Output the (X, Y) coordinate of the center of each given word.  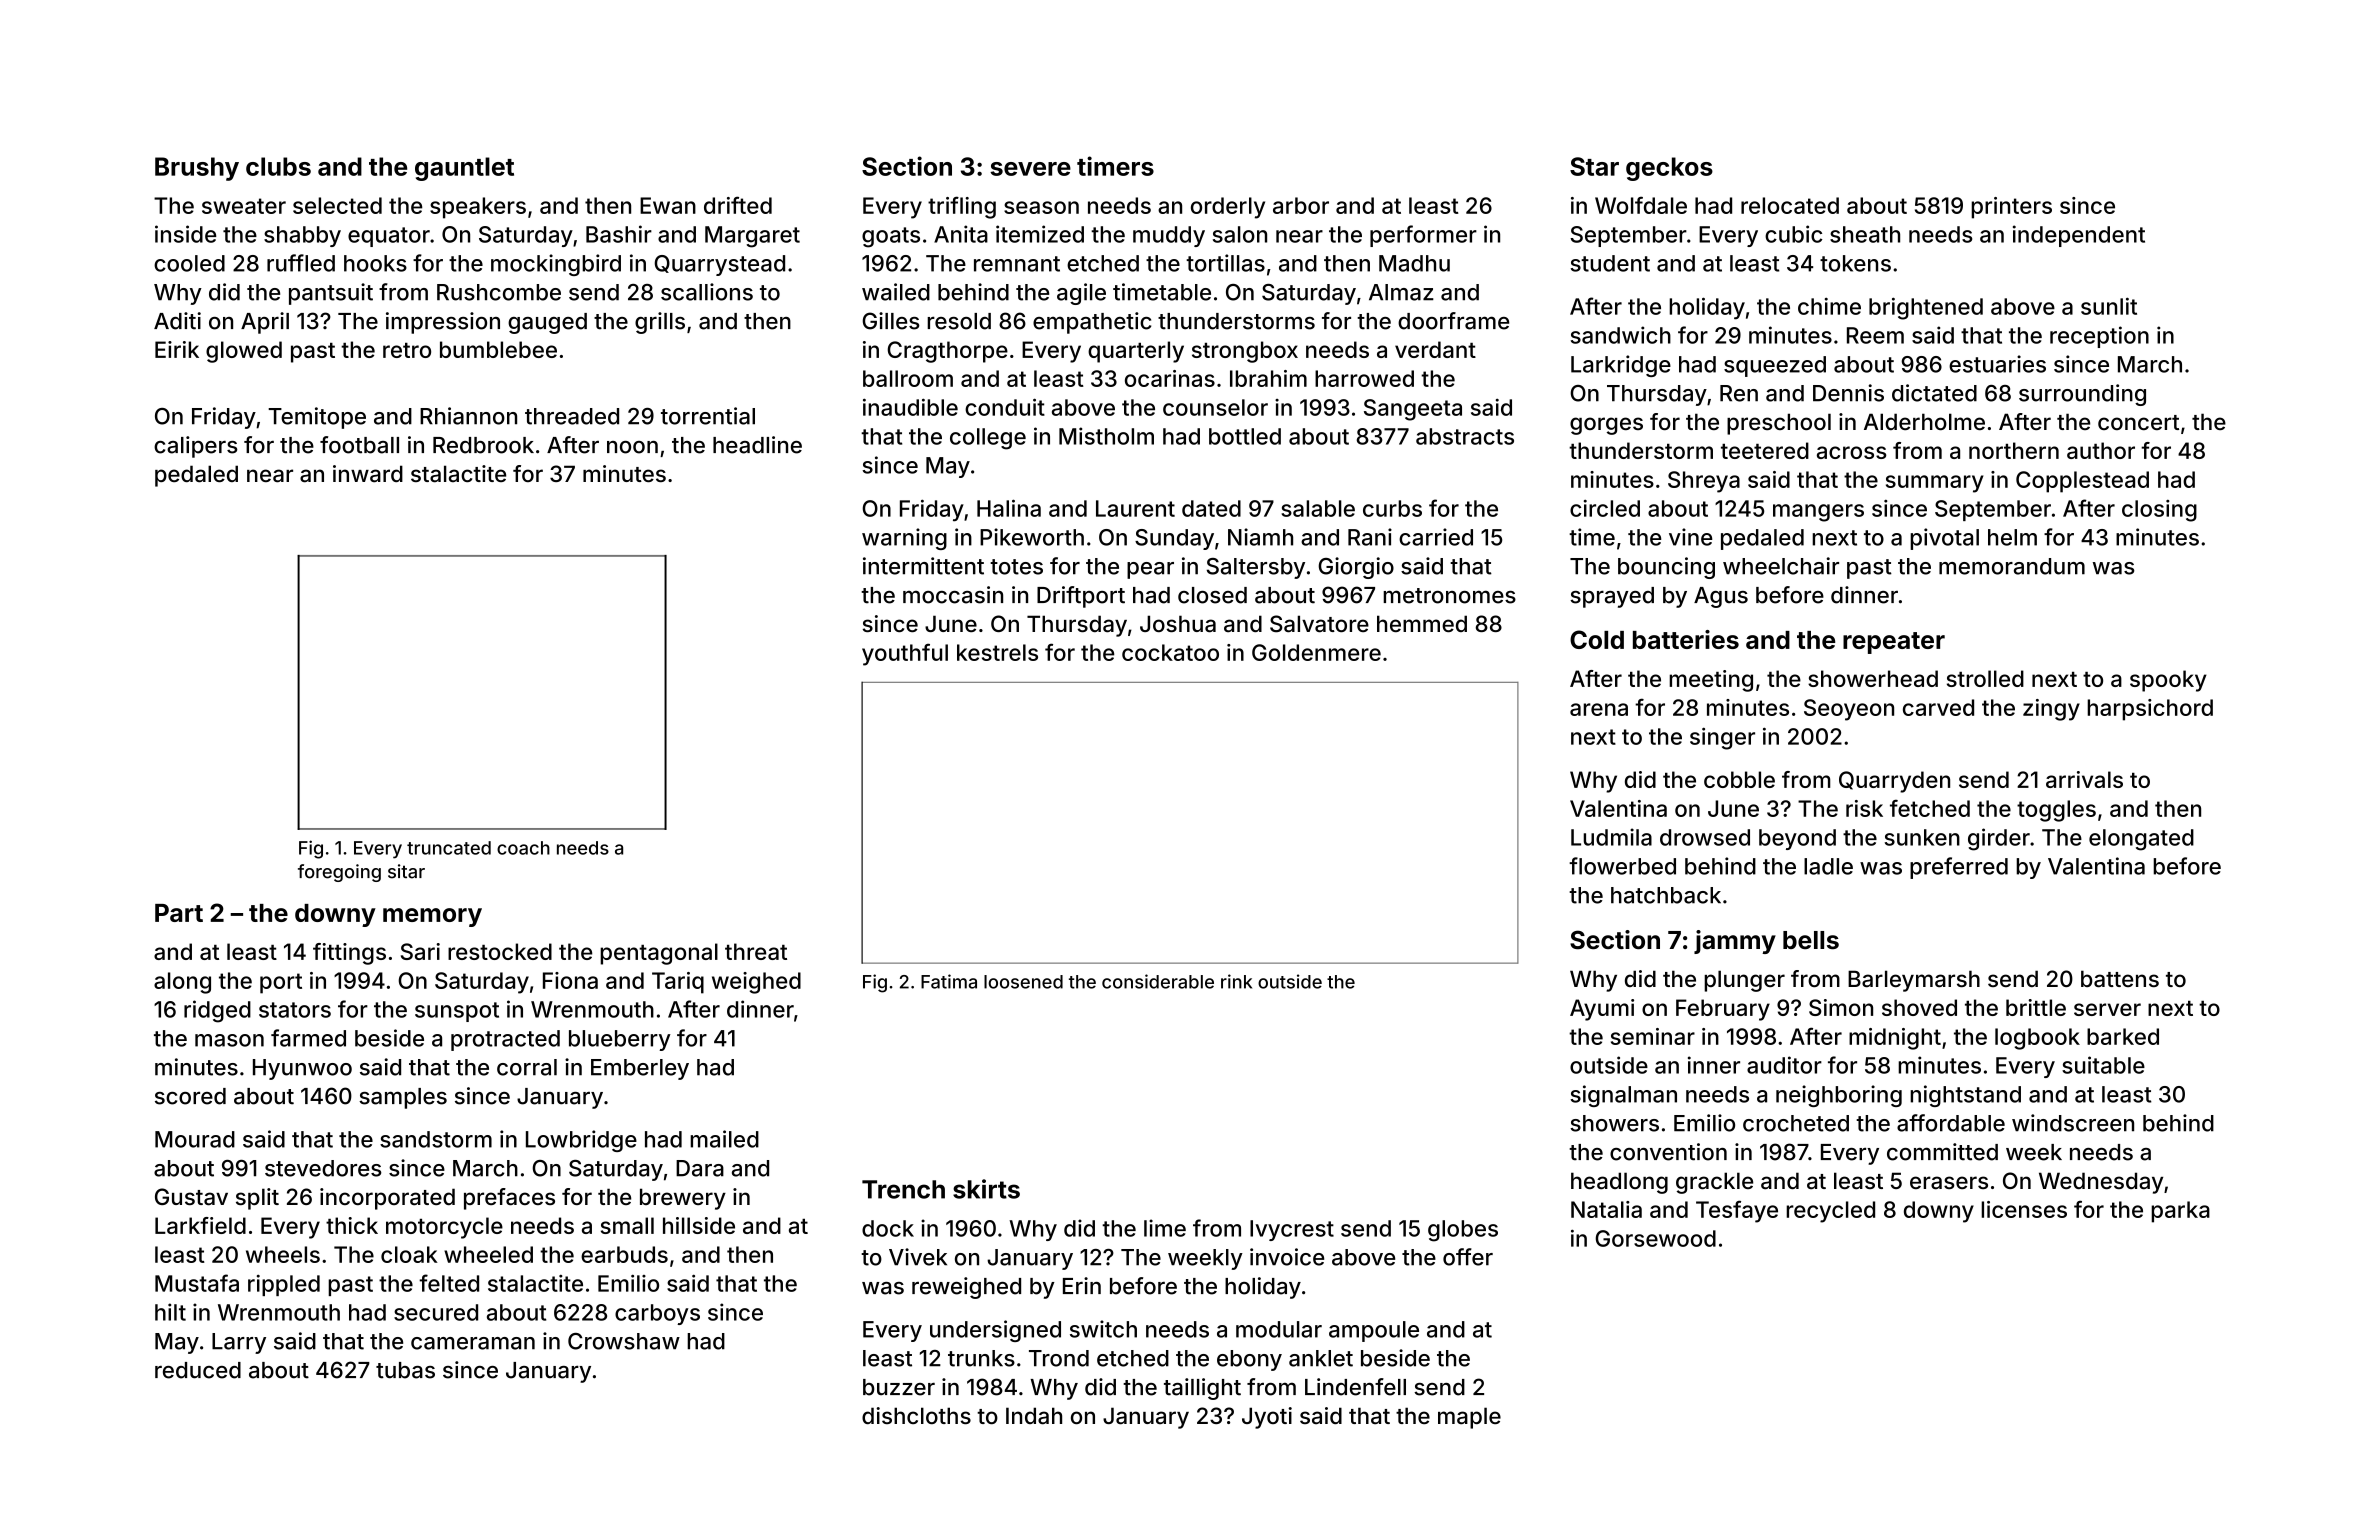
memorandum (2012, 566)
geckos (1669, 169)
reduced (198, 1370)
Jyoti (1267, 1418)
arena (1599, 709)
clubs (278, 166)
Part (179, 913)
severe (1030, 169)
